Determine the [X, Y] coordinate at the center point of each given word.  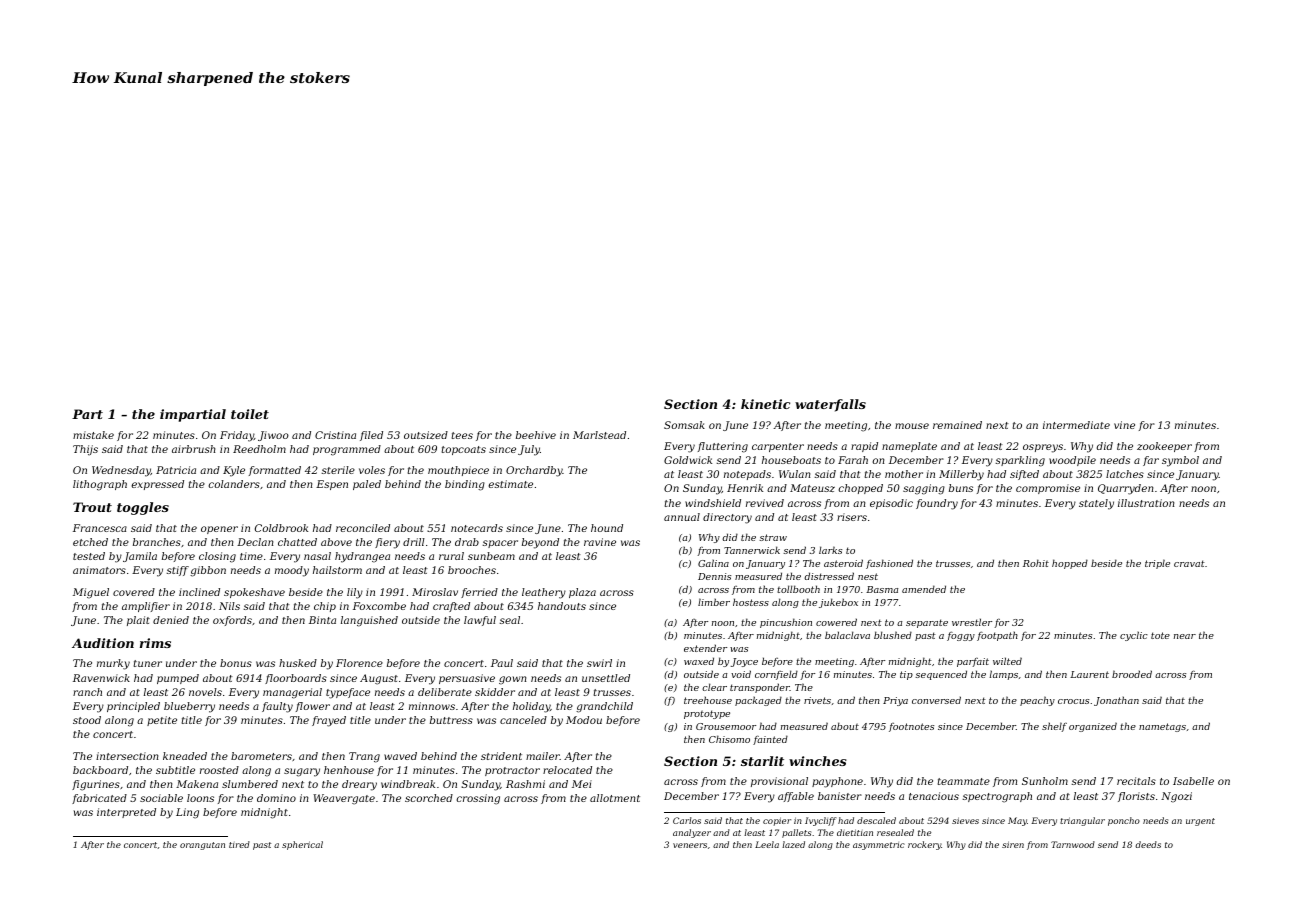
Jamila [140, 557]
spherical [302, 845]
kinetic [765, 404]
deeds [1148, 844]
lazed [793, 844]
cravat [1189, 563]
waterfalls [830, 405]
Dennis [714, 576]
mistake [93, 435]
